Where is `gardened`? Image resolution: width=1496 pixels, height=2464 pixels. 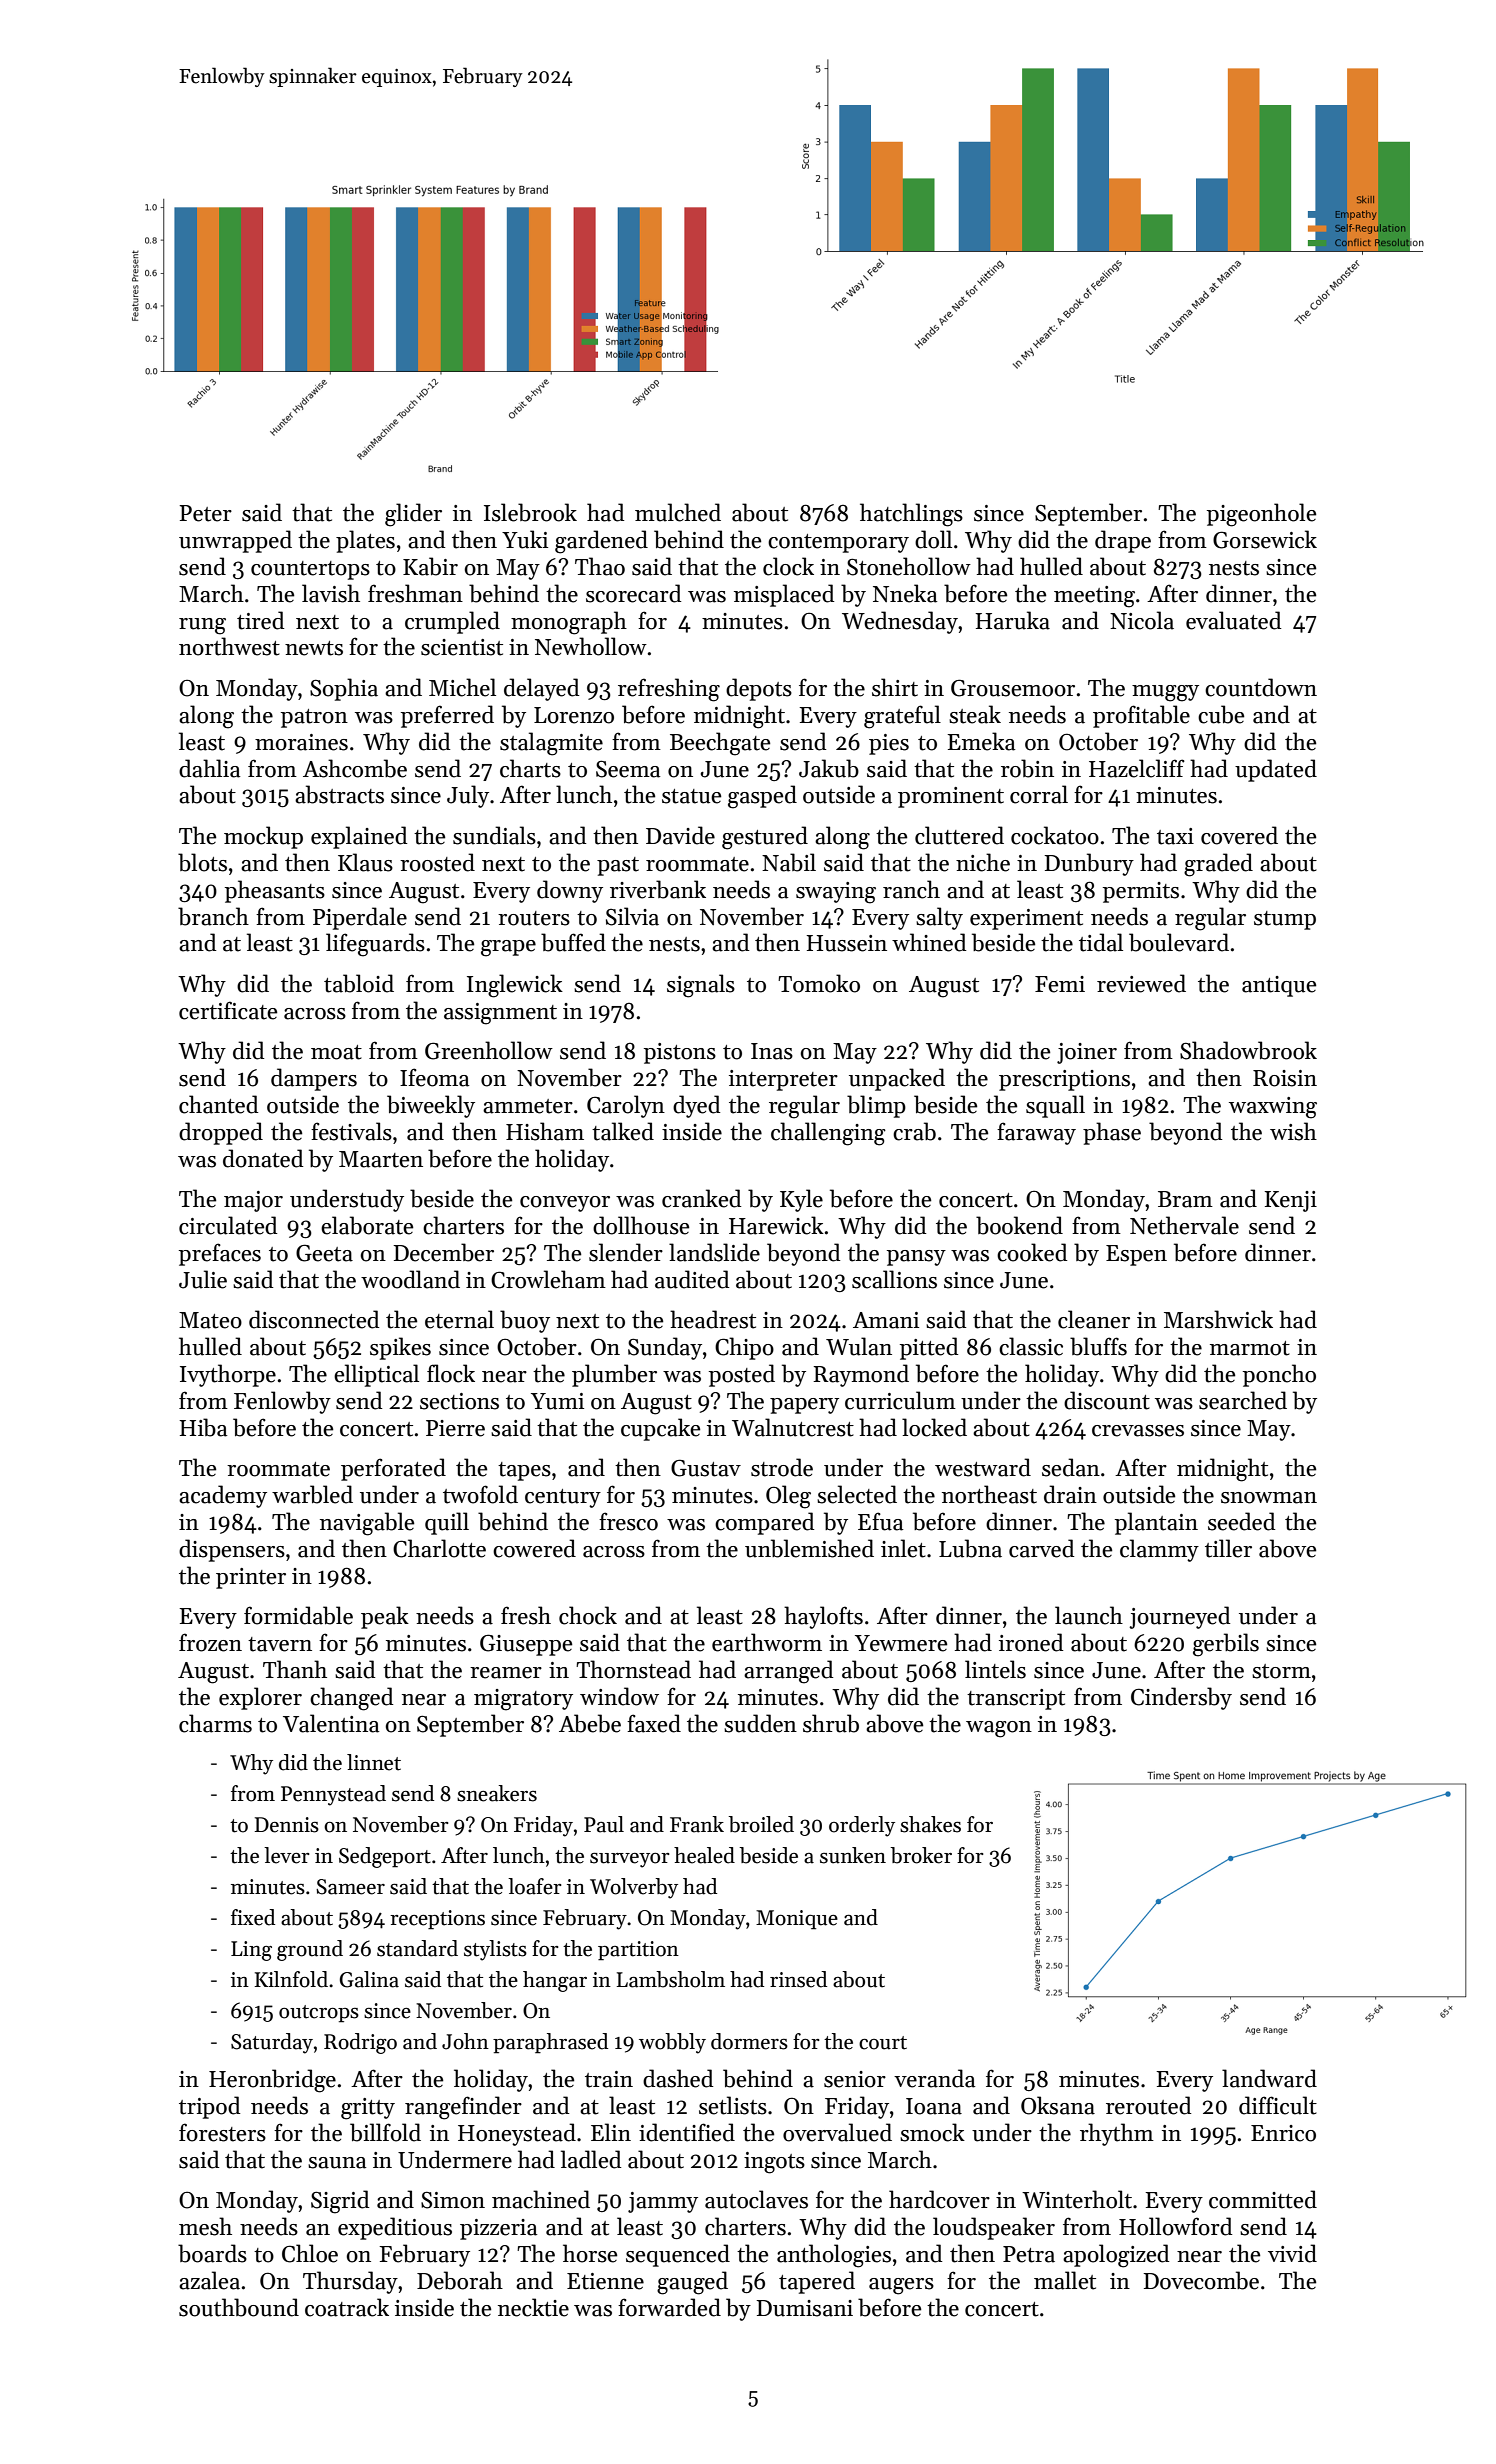
gardened is located at coordinates (601, 542).
